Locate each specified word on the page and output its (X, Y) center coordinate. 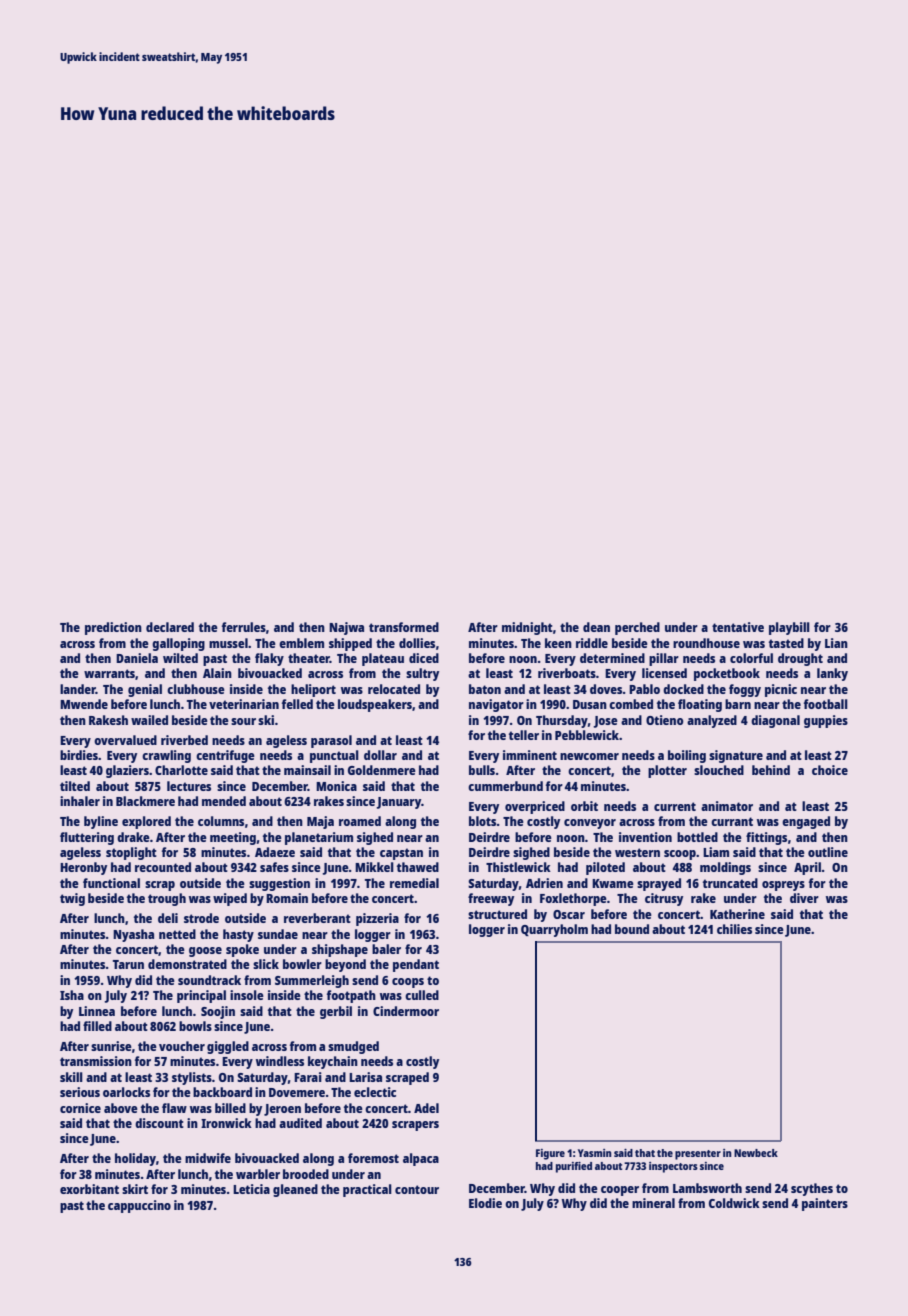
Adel (426, 1108)
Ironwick (226, 1123)
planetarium (319, 838)
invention (645, 837)
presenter (698, 1155)
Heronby (83, 868)
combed (631, 704)
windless (280, 1061)
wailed (149, 720)
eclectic (375, 1092)
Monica (336, 786)
